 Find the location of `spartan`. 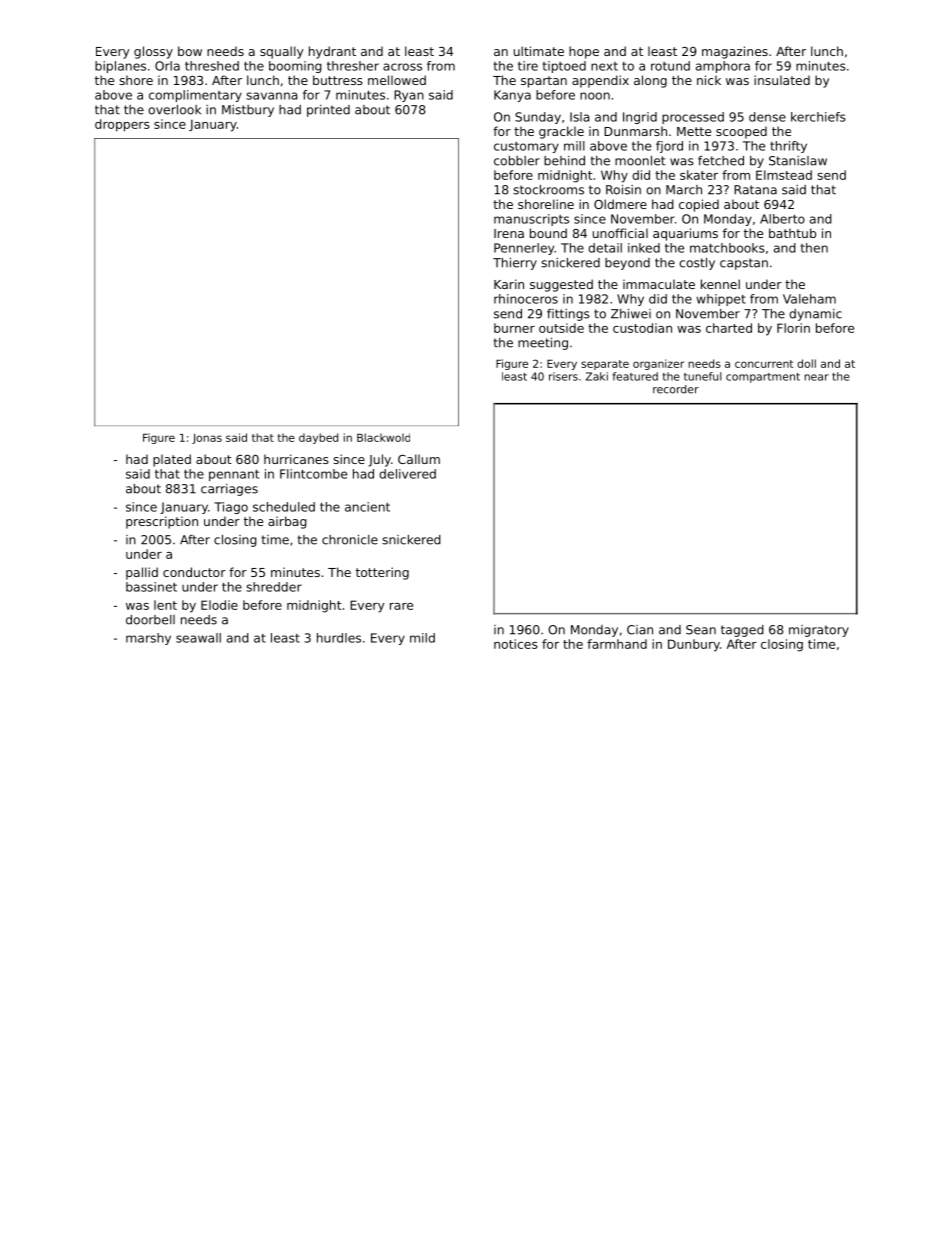

spartan is located at coordinates (544, 82).
